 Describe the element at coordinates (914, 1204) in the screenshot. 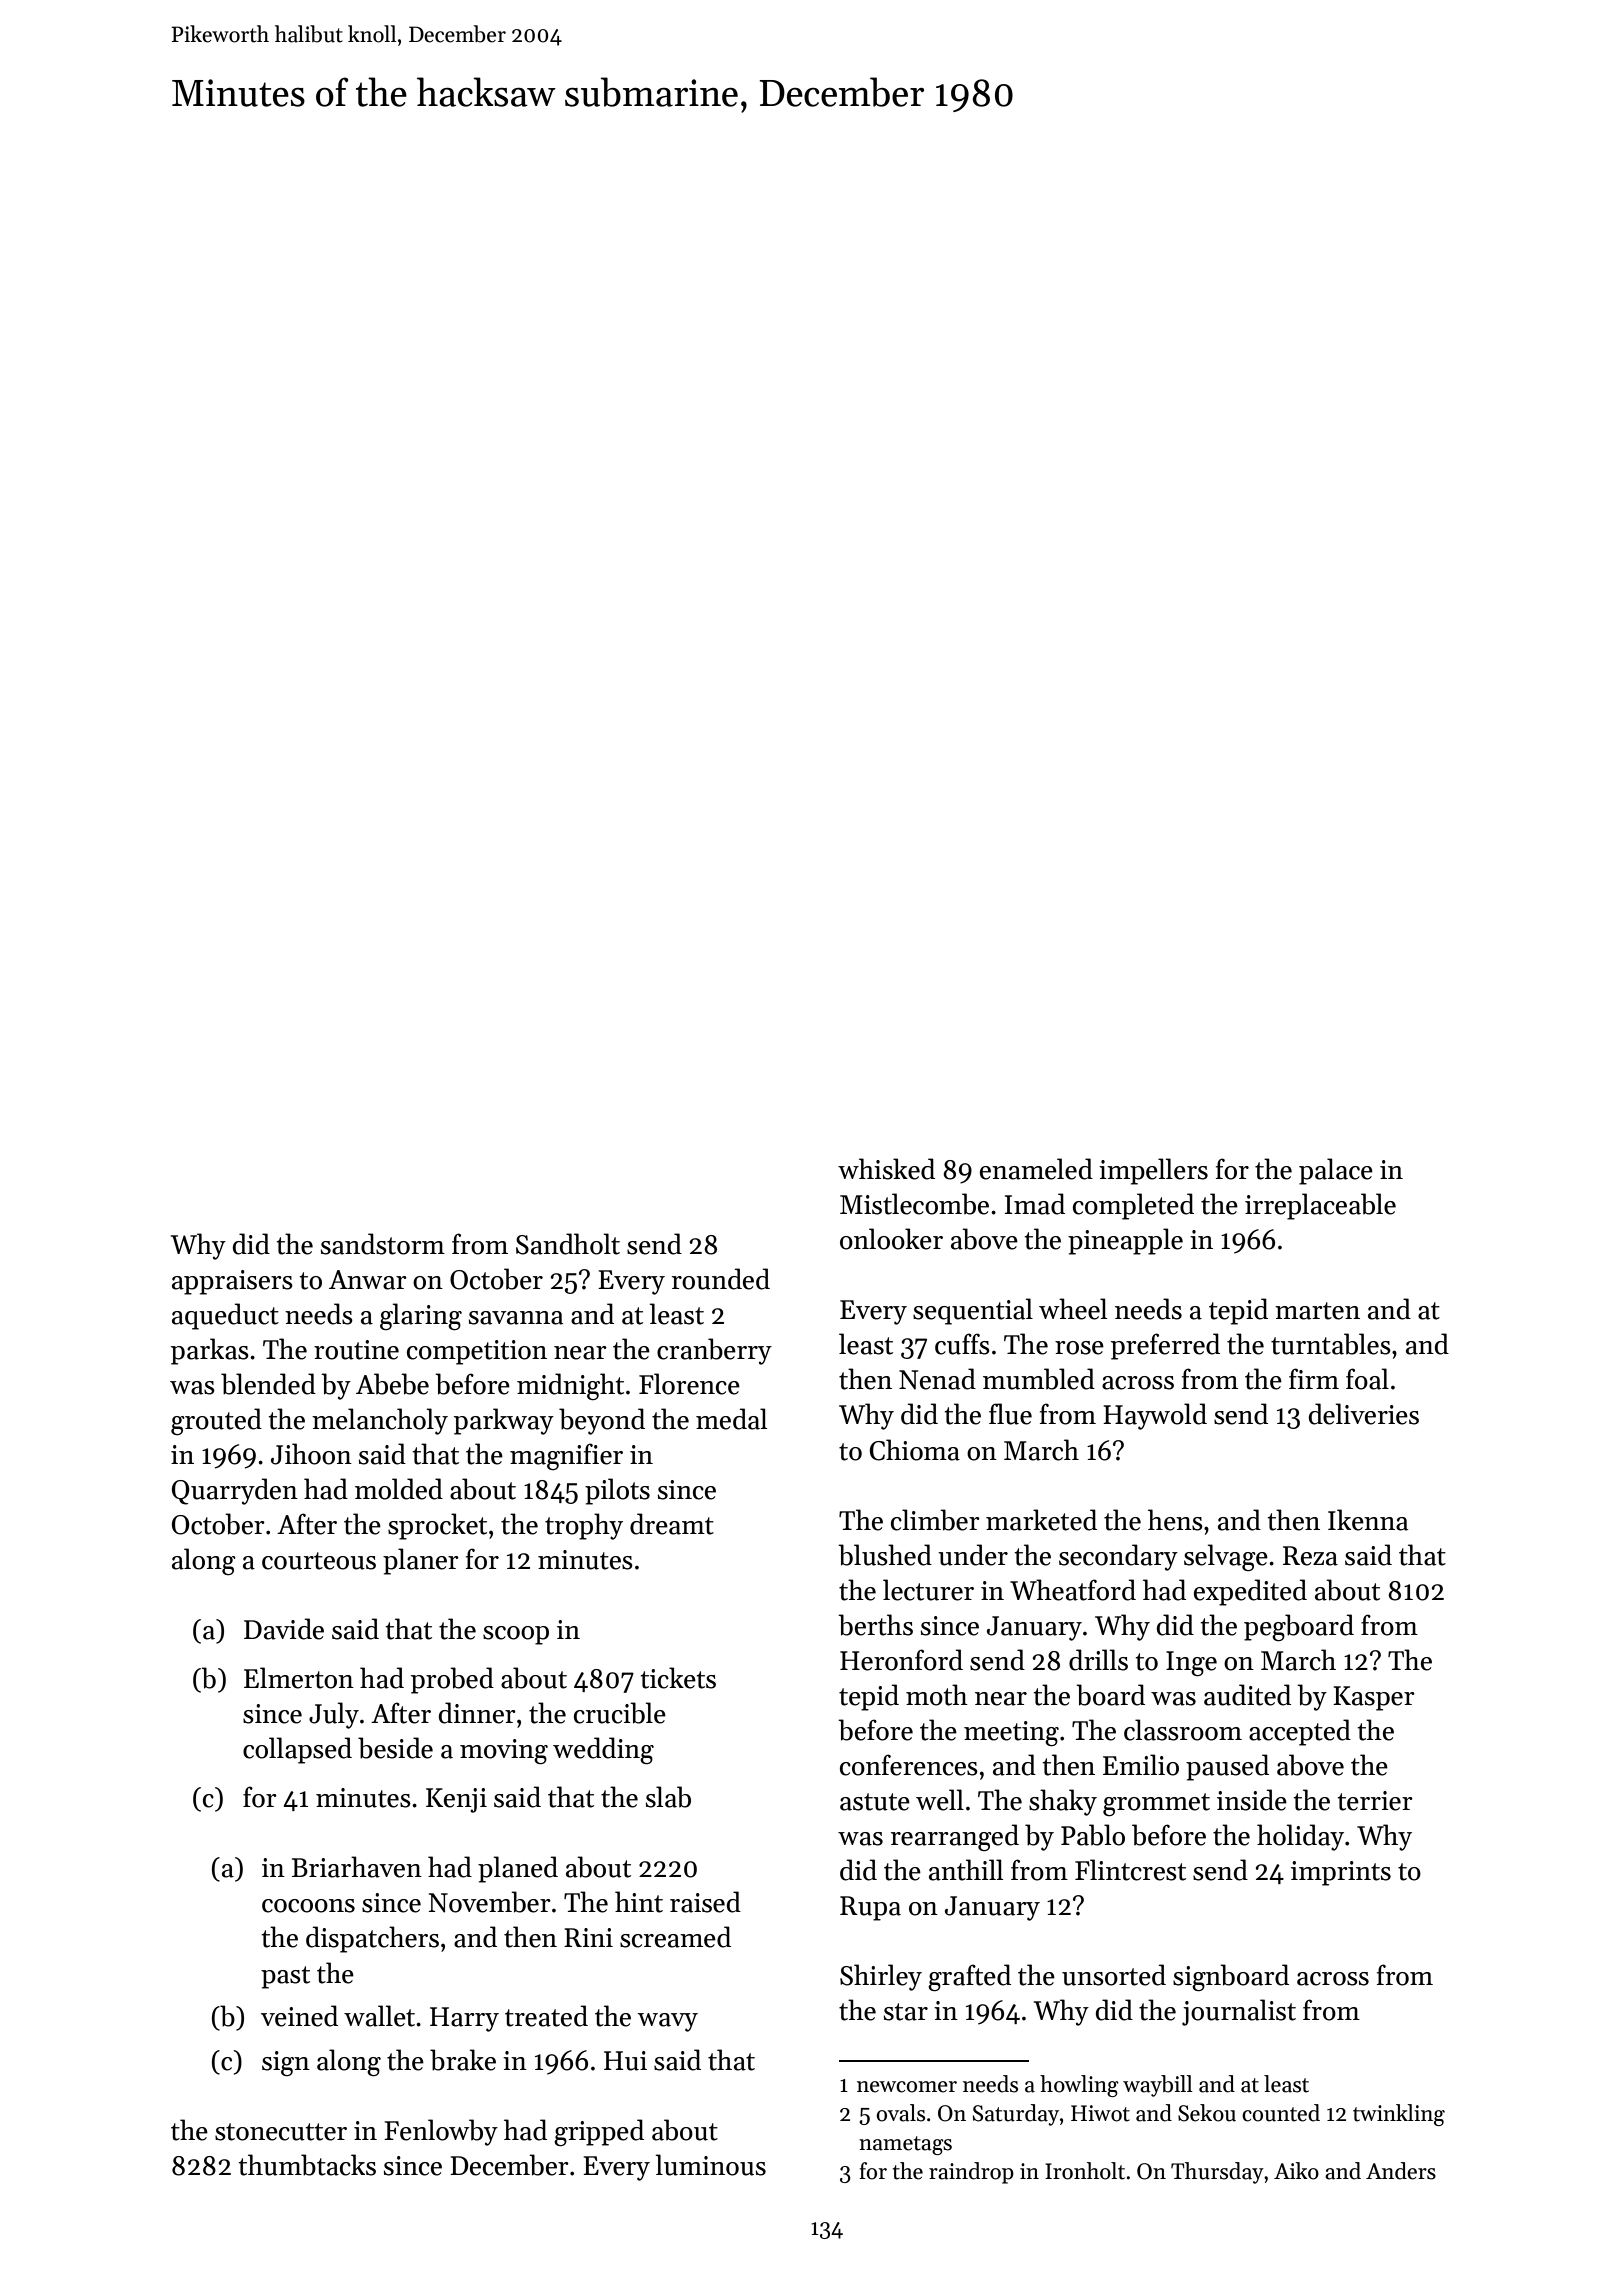

I see `Mistlecombe` at that location.
